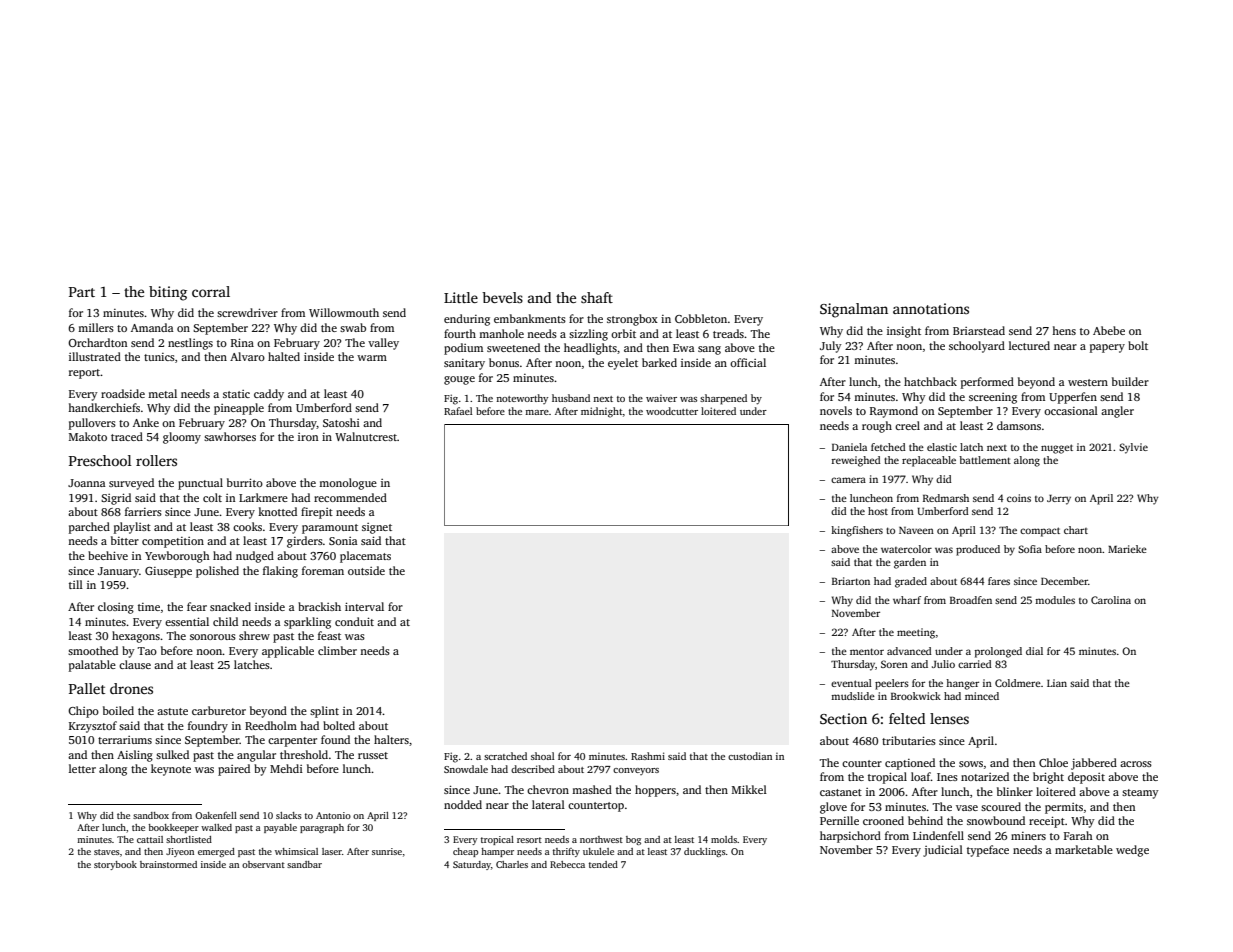 The width and height of the page is (1233, 952). What do you see at coordinates (904, 332) in the page?
I see `insight` at bounding box center [904, 332].
